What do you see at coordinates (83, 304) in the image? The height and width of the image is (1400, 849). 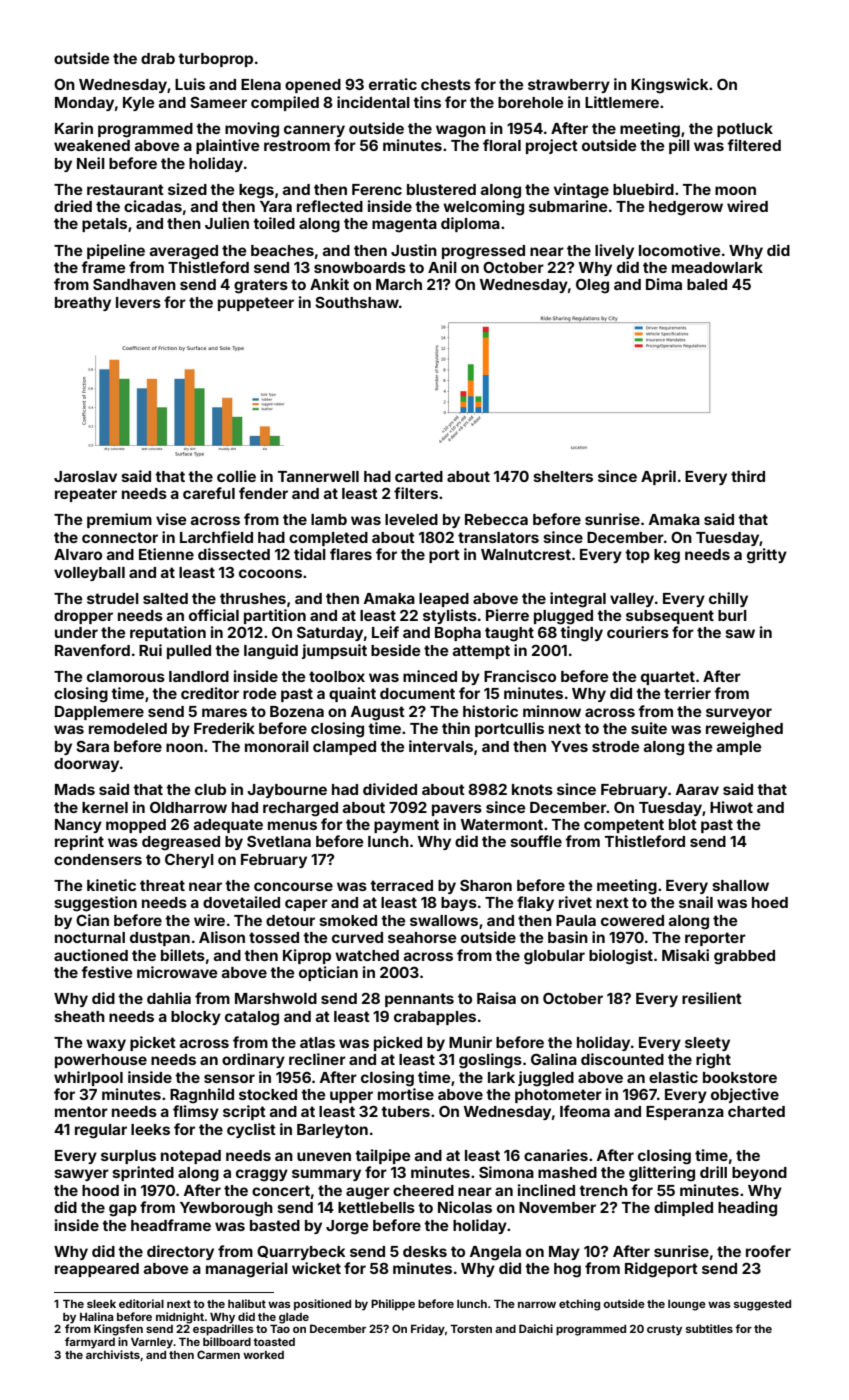 I see `breathy` at bounding box center [83, 304].
